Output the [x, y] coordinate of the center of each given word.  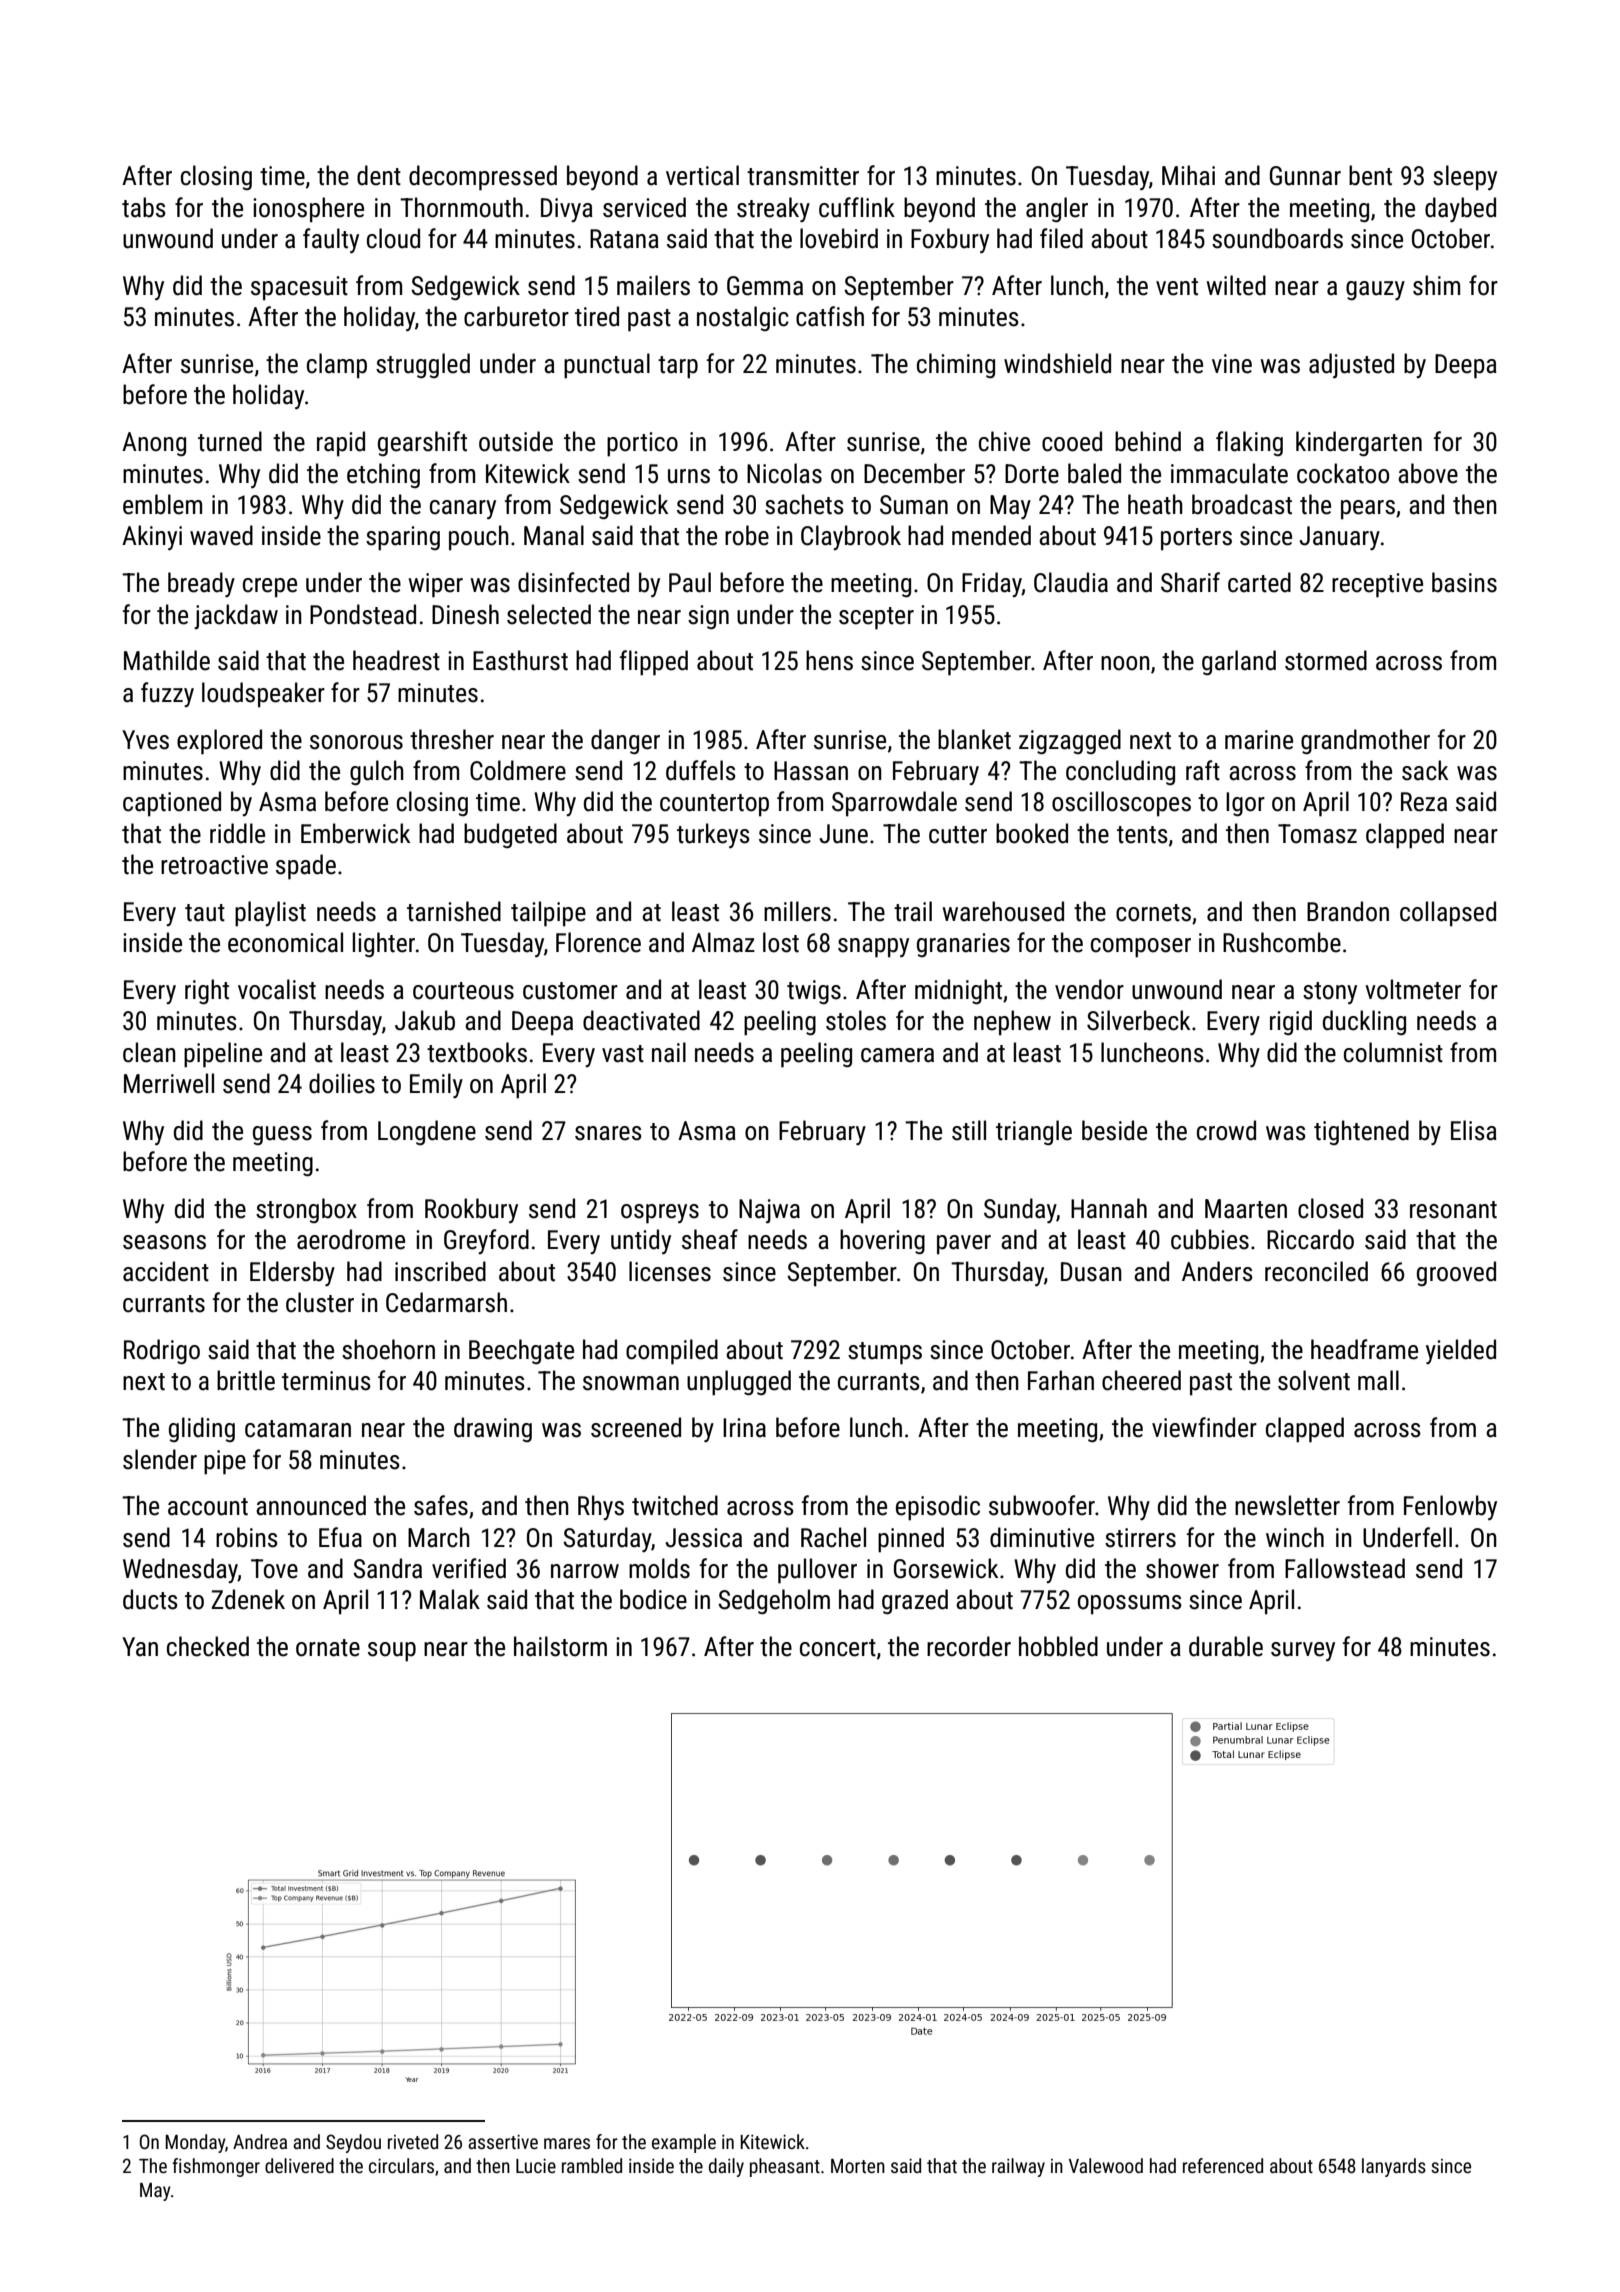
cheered [1141, 1380]
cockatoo [1343, 473]
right [207, 992]
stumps [885, 1353]
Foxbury [950, 240]
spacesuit [299, 288]
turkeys [713, 835]
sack [1425, 770]
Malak [450, 1599]
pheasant [785, 2167]
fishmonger [216, 2167]
